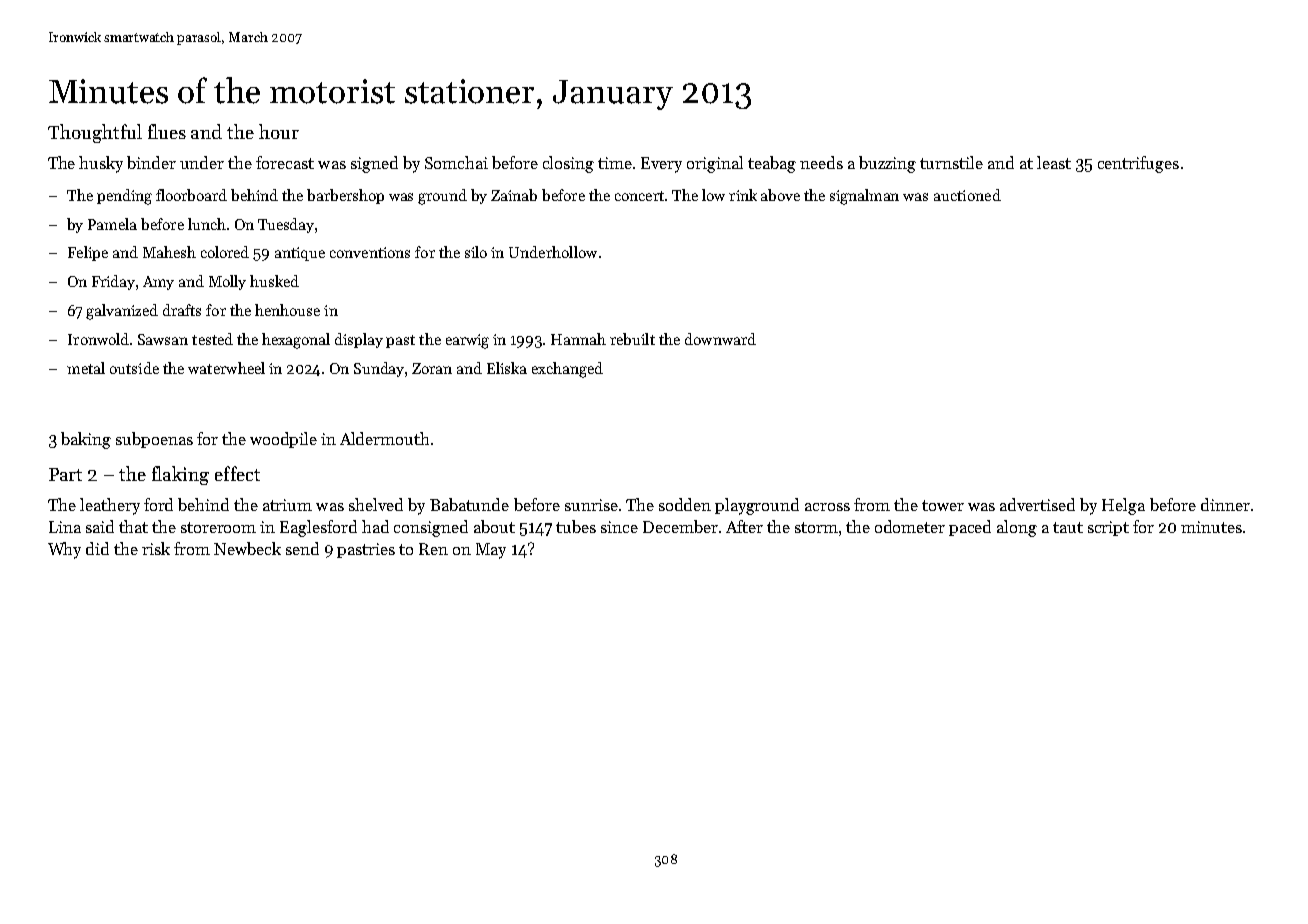 This screenshot has width=1308, height=924. What do you see at coordinates (163, 339) in the screenshot?
I see `Sawsan` at bounding box center [163, 339].
